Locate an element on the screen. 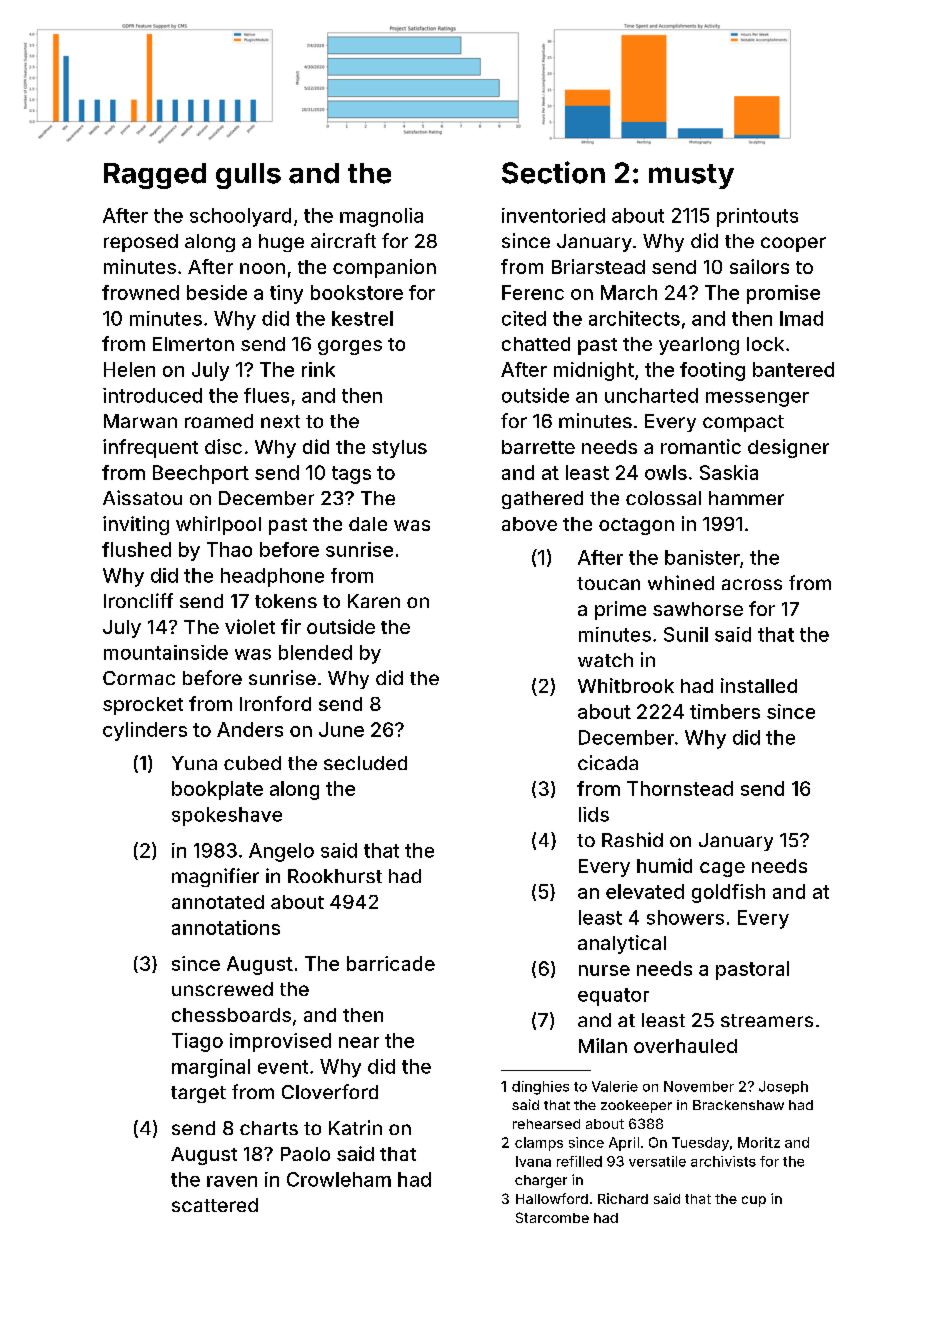 This screenshot has width=941, height=1335. Cormac is located at coordinates (139, 678).
